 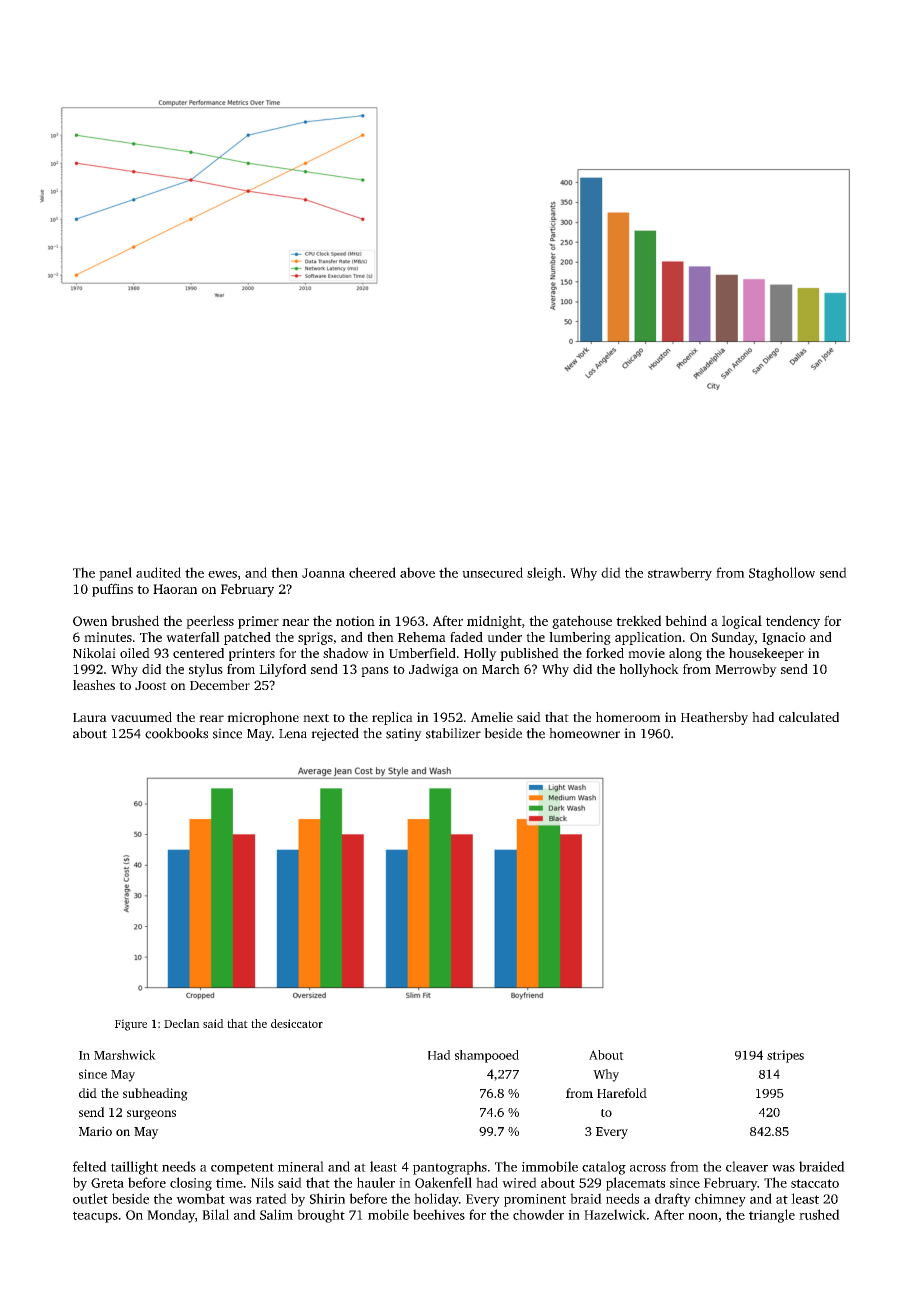 What do you see at coordinates (584, 733) in the screenshot?
I see `homeowner` at bounding box center [584, 733].
